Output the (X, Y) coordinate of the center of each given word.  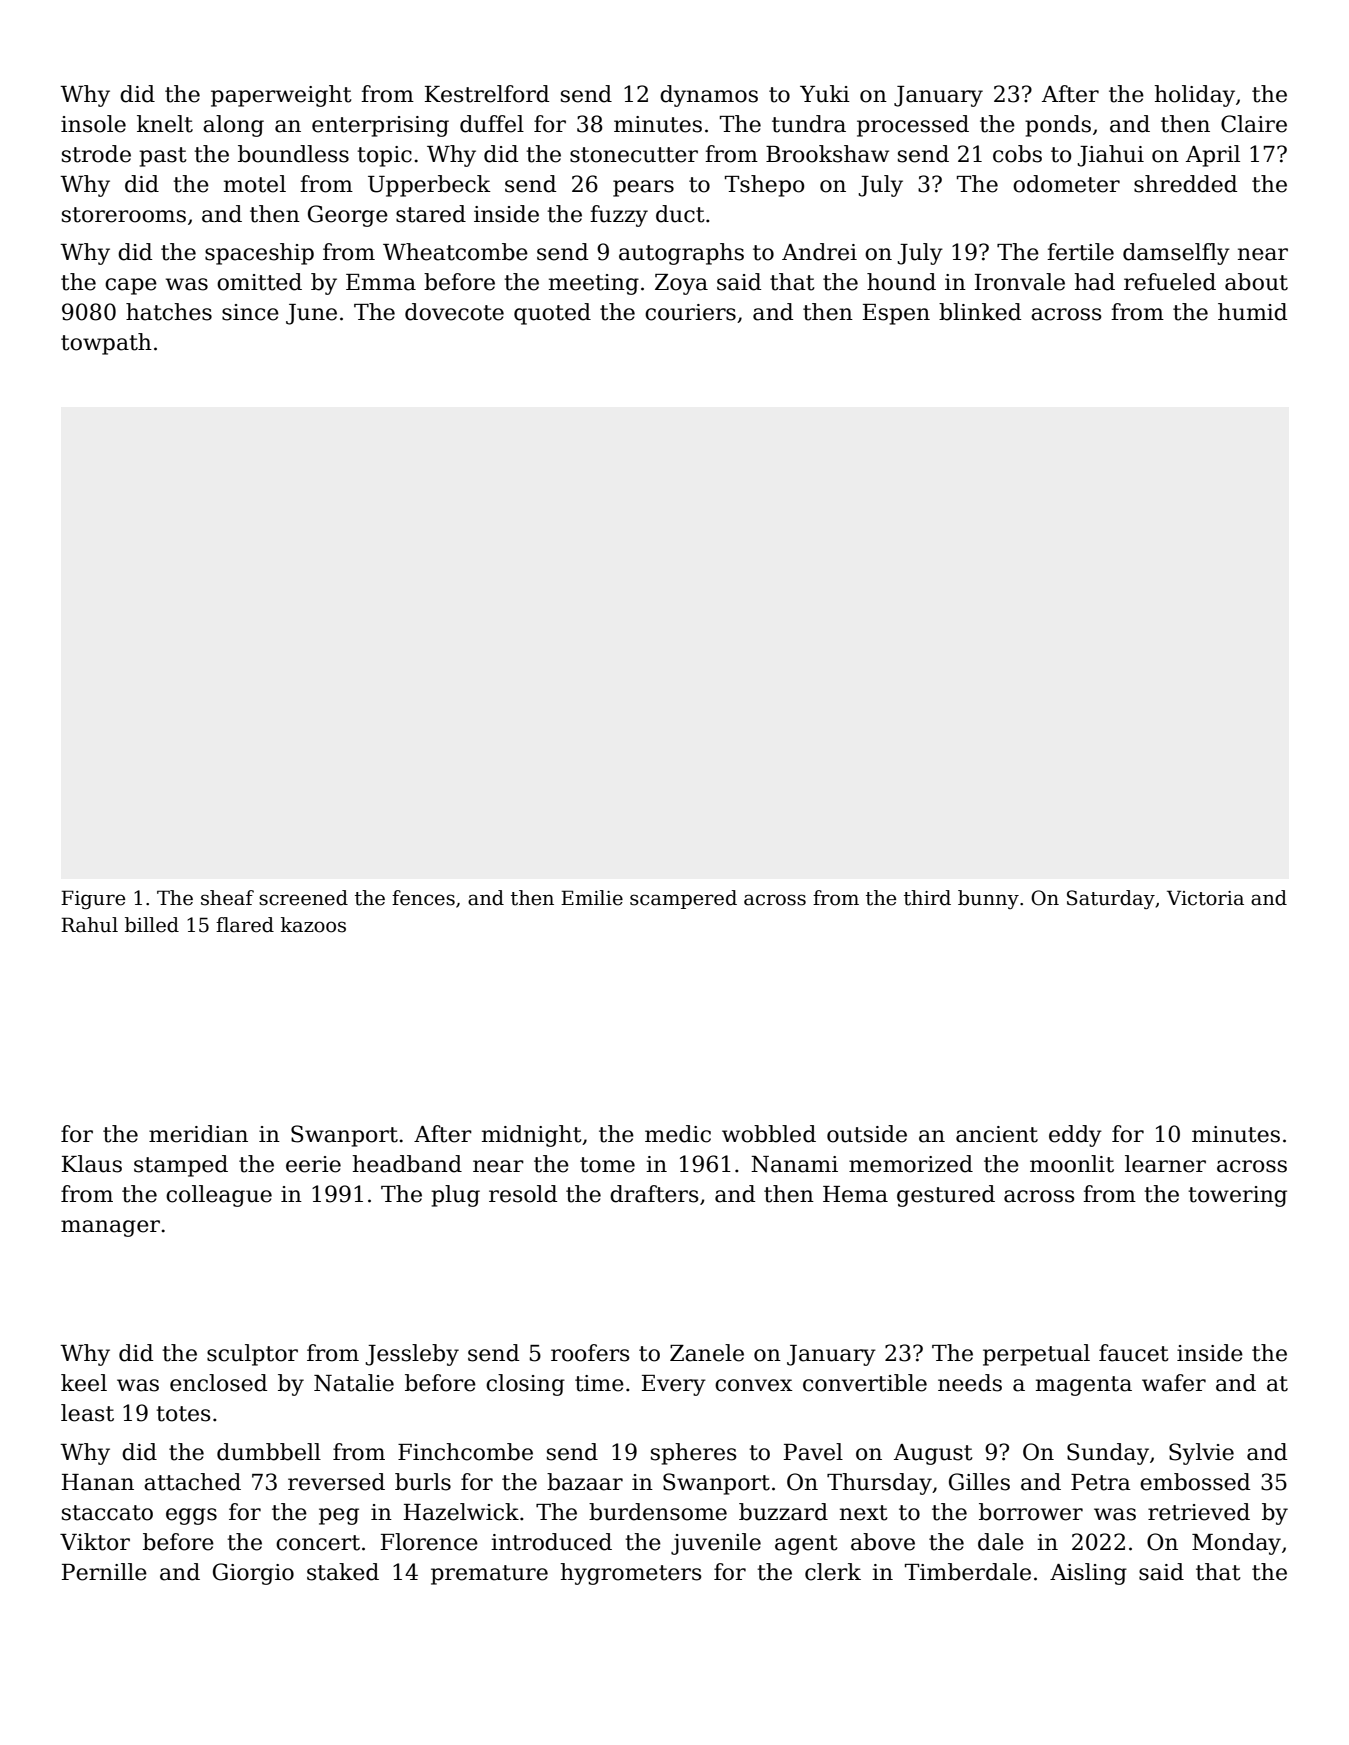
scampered (683, 899)
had (1094, 282)
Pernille (104, 1572)
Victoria (1205, 898)
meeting (594, 284)
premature (489, 1575)
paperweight (281, 96)
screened (303, 898)
